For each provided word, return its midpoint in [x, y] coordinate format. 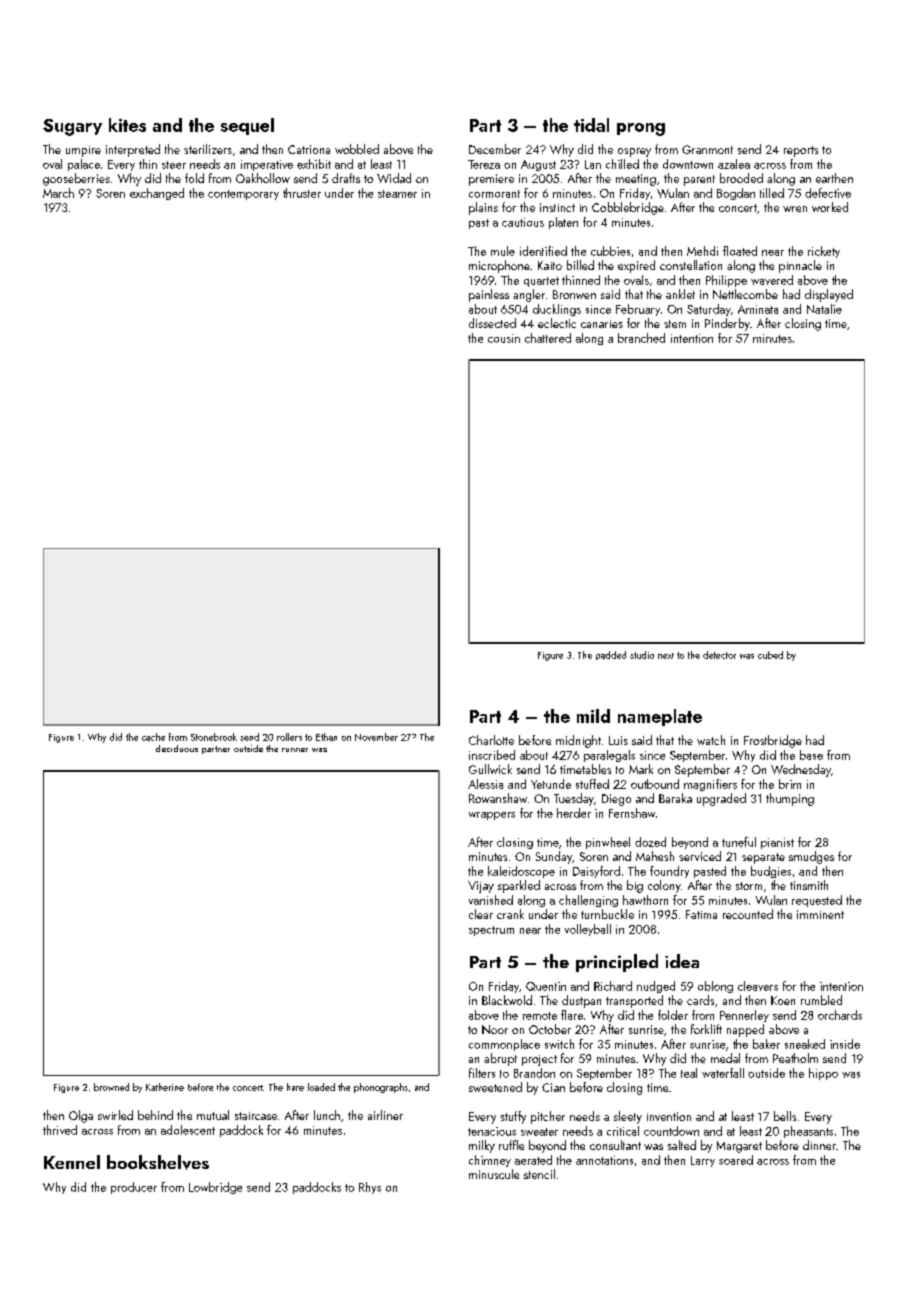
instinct [557, 207]
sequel [247, 126]
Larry [703, 1161]
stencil [539, 1174]
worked [830, 207]
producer [134, 1188]
